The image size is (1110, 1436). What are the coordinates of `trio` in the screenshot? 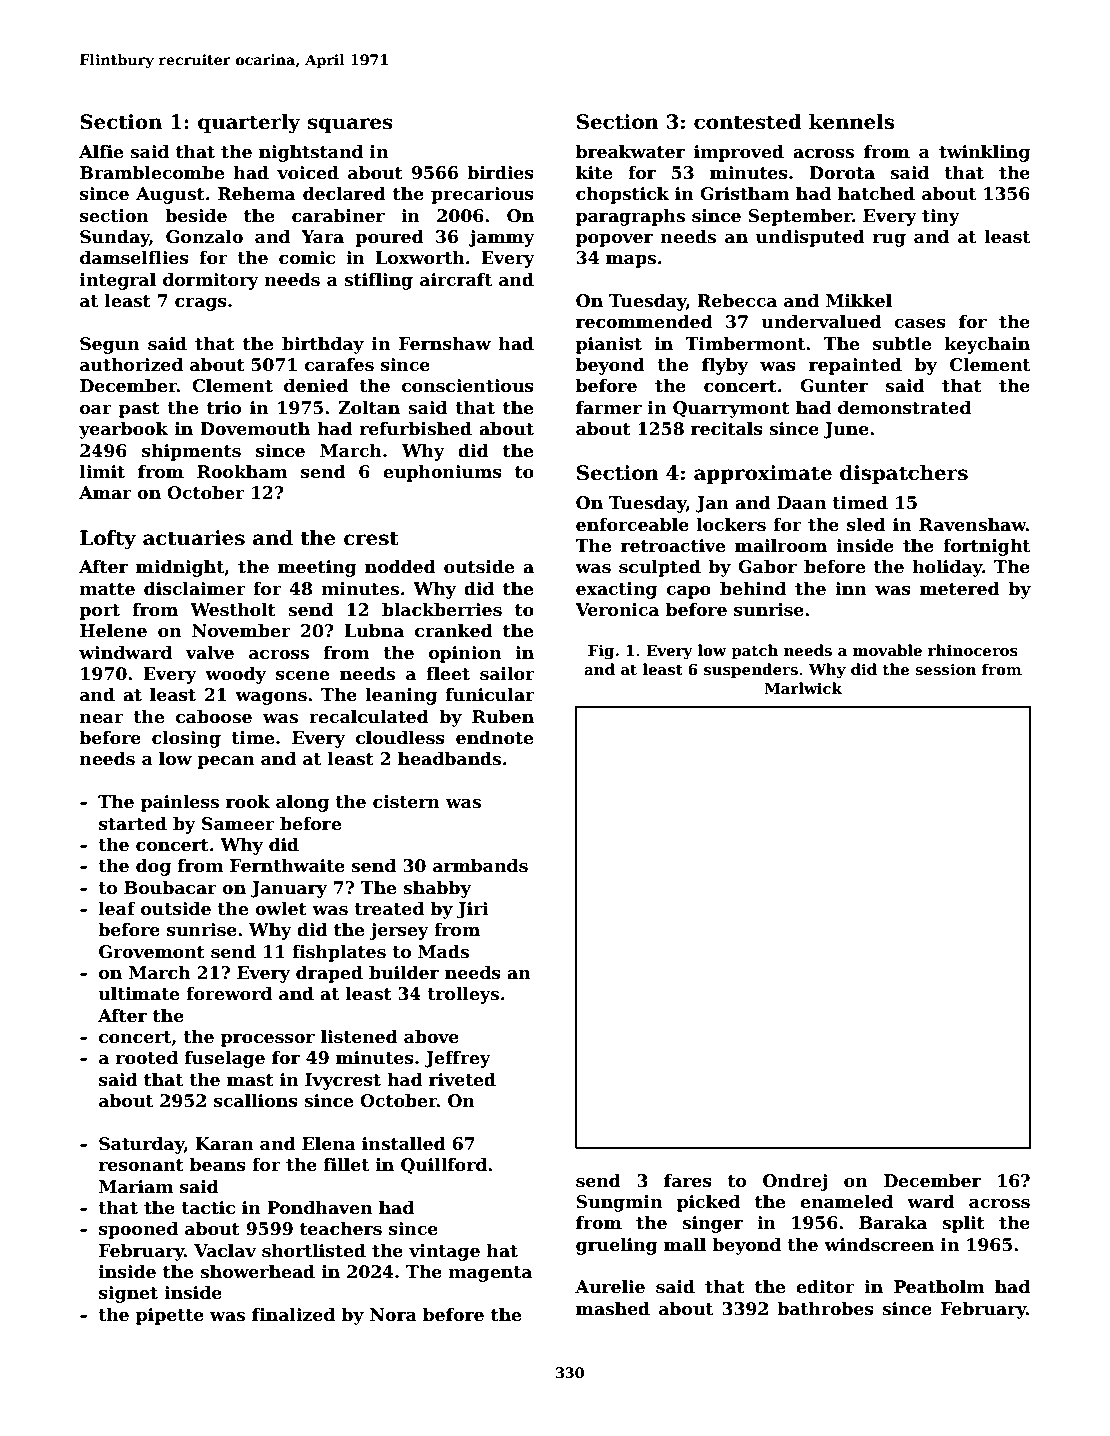 It's located at (224, 408).
